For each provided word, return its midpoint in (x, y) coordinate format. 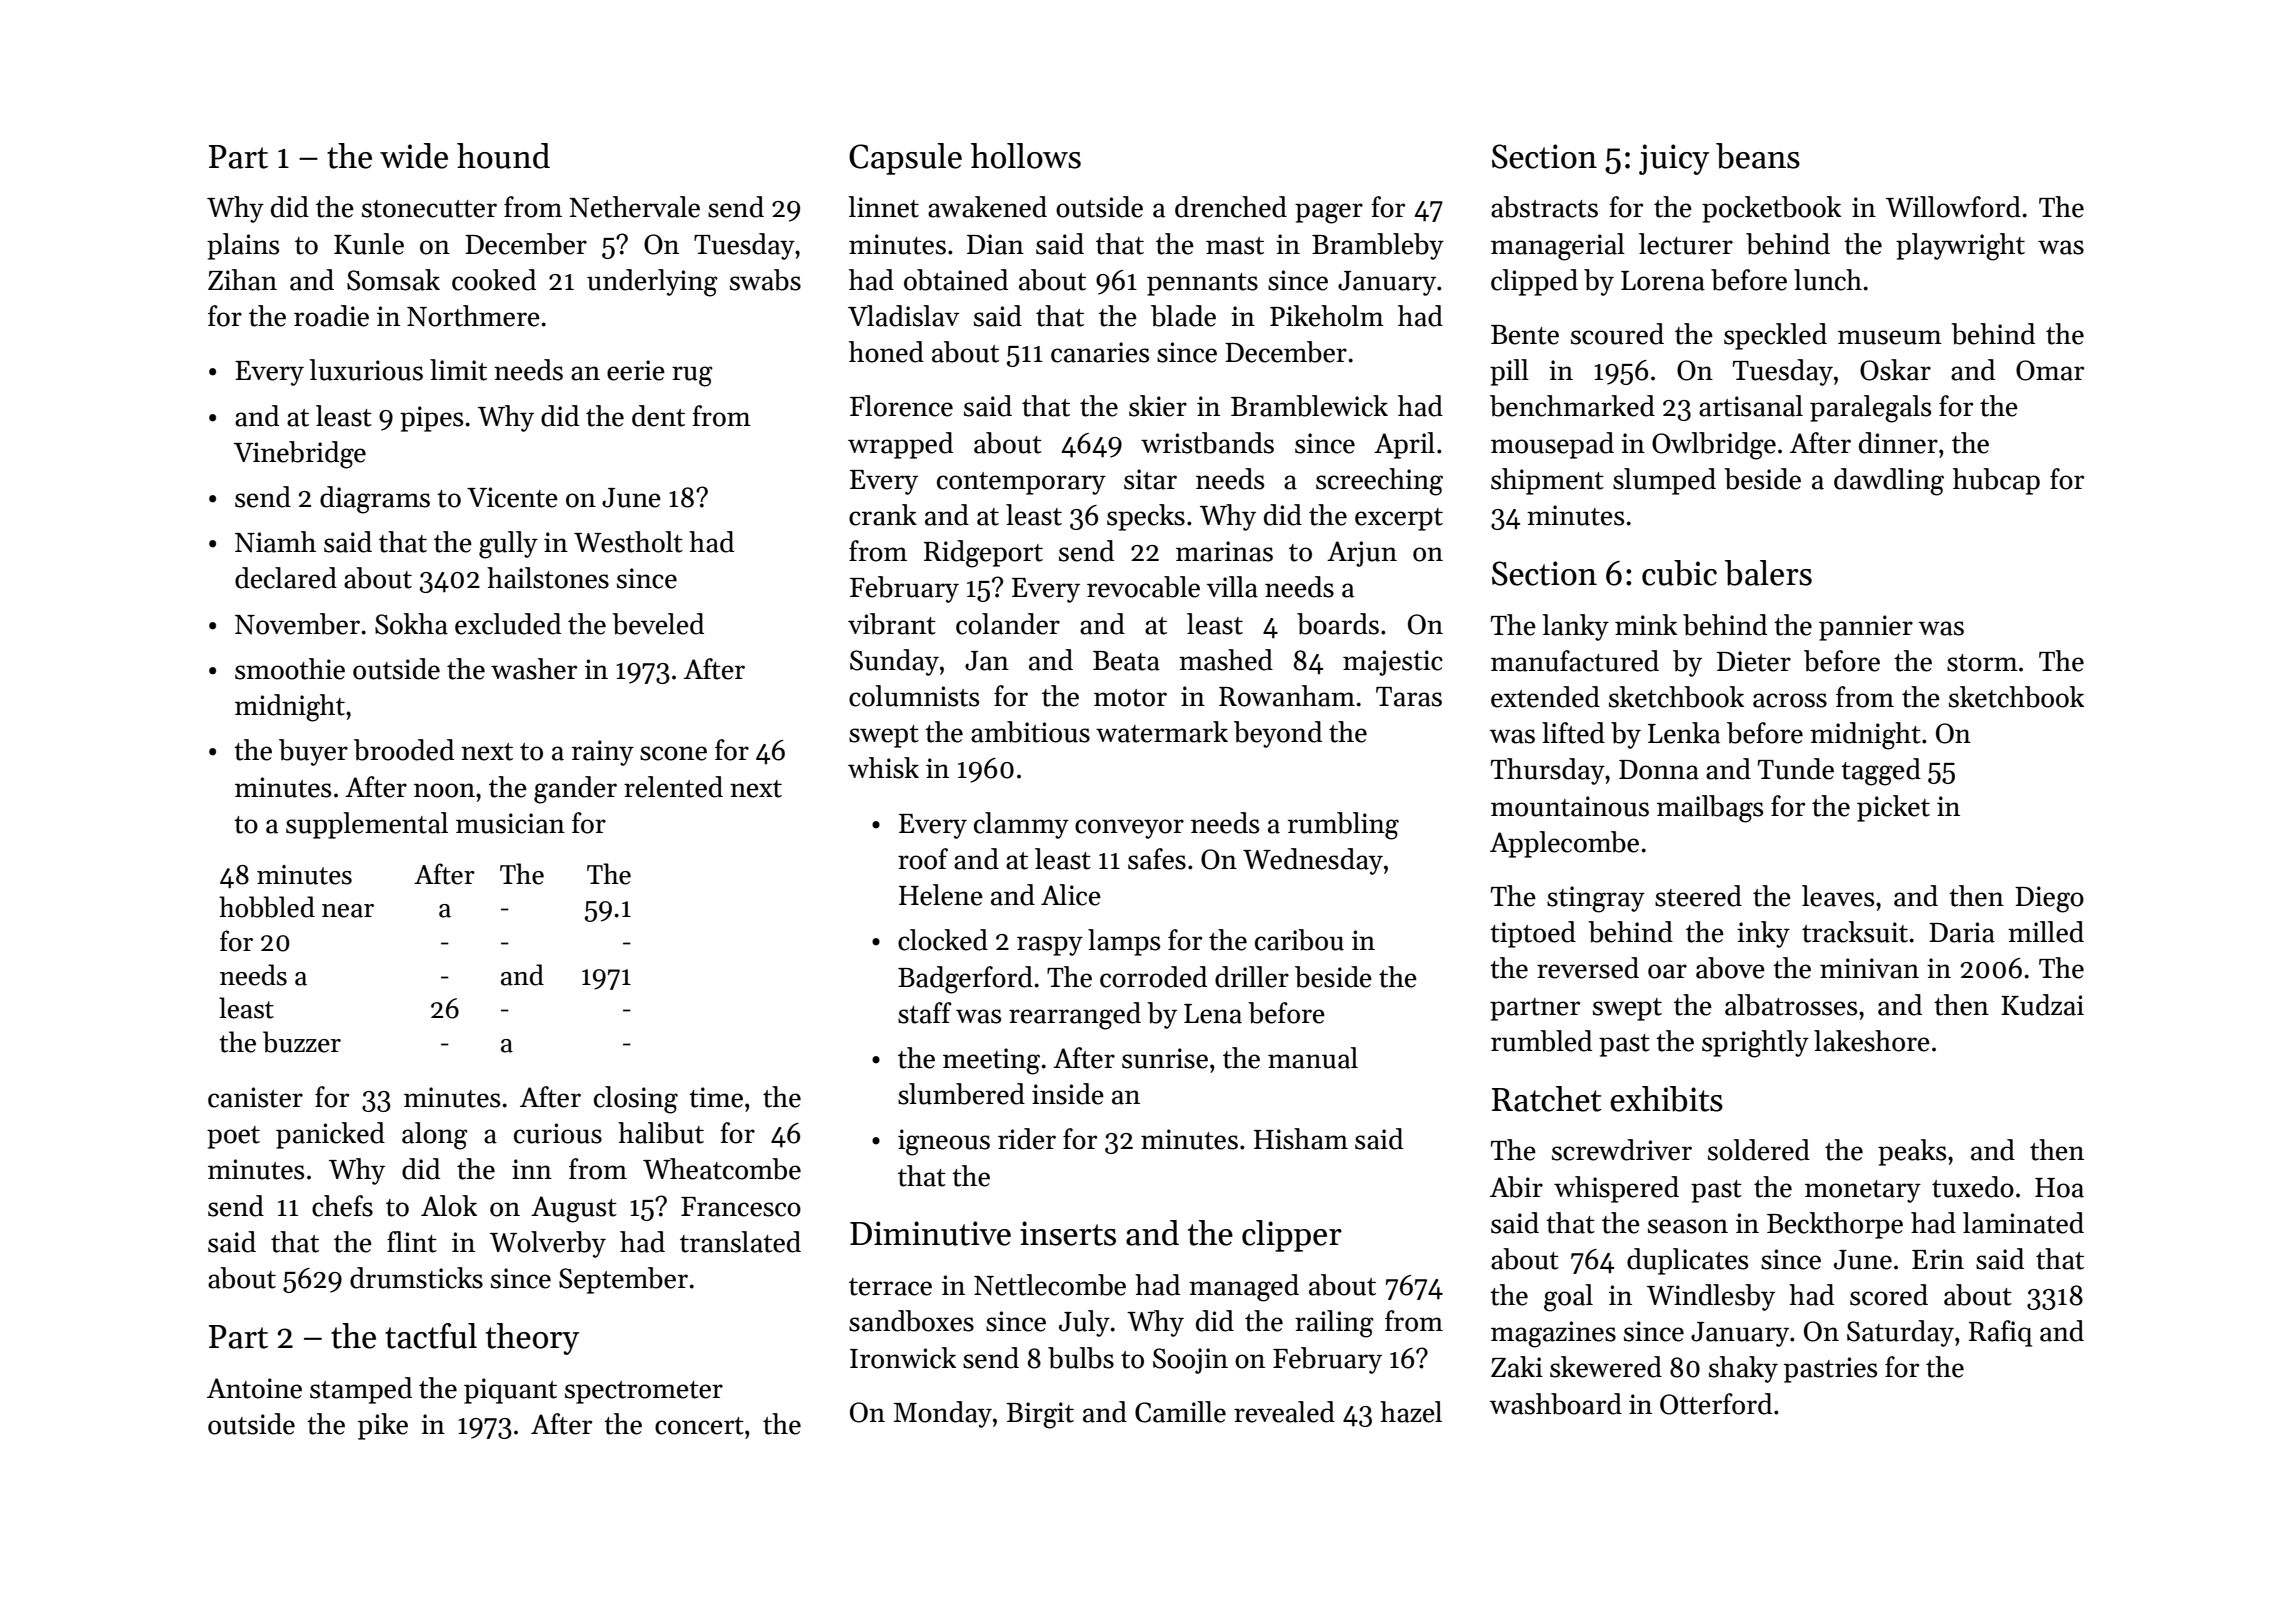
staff (925, 1013)
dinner (1898, 443)
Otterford (1716, 1404)
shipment (1547, 481)
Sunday (894, 662)
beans (1758, 156)
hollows (1026, 156)
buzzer (302, 1042)
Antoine (254, 1388)
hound (503, 156)
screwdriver (1622, 1150)
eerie (636, 370)
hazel (1411, 1412)
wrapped (900, 445)
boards (1338, 624)
